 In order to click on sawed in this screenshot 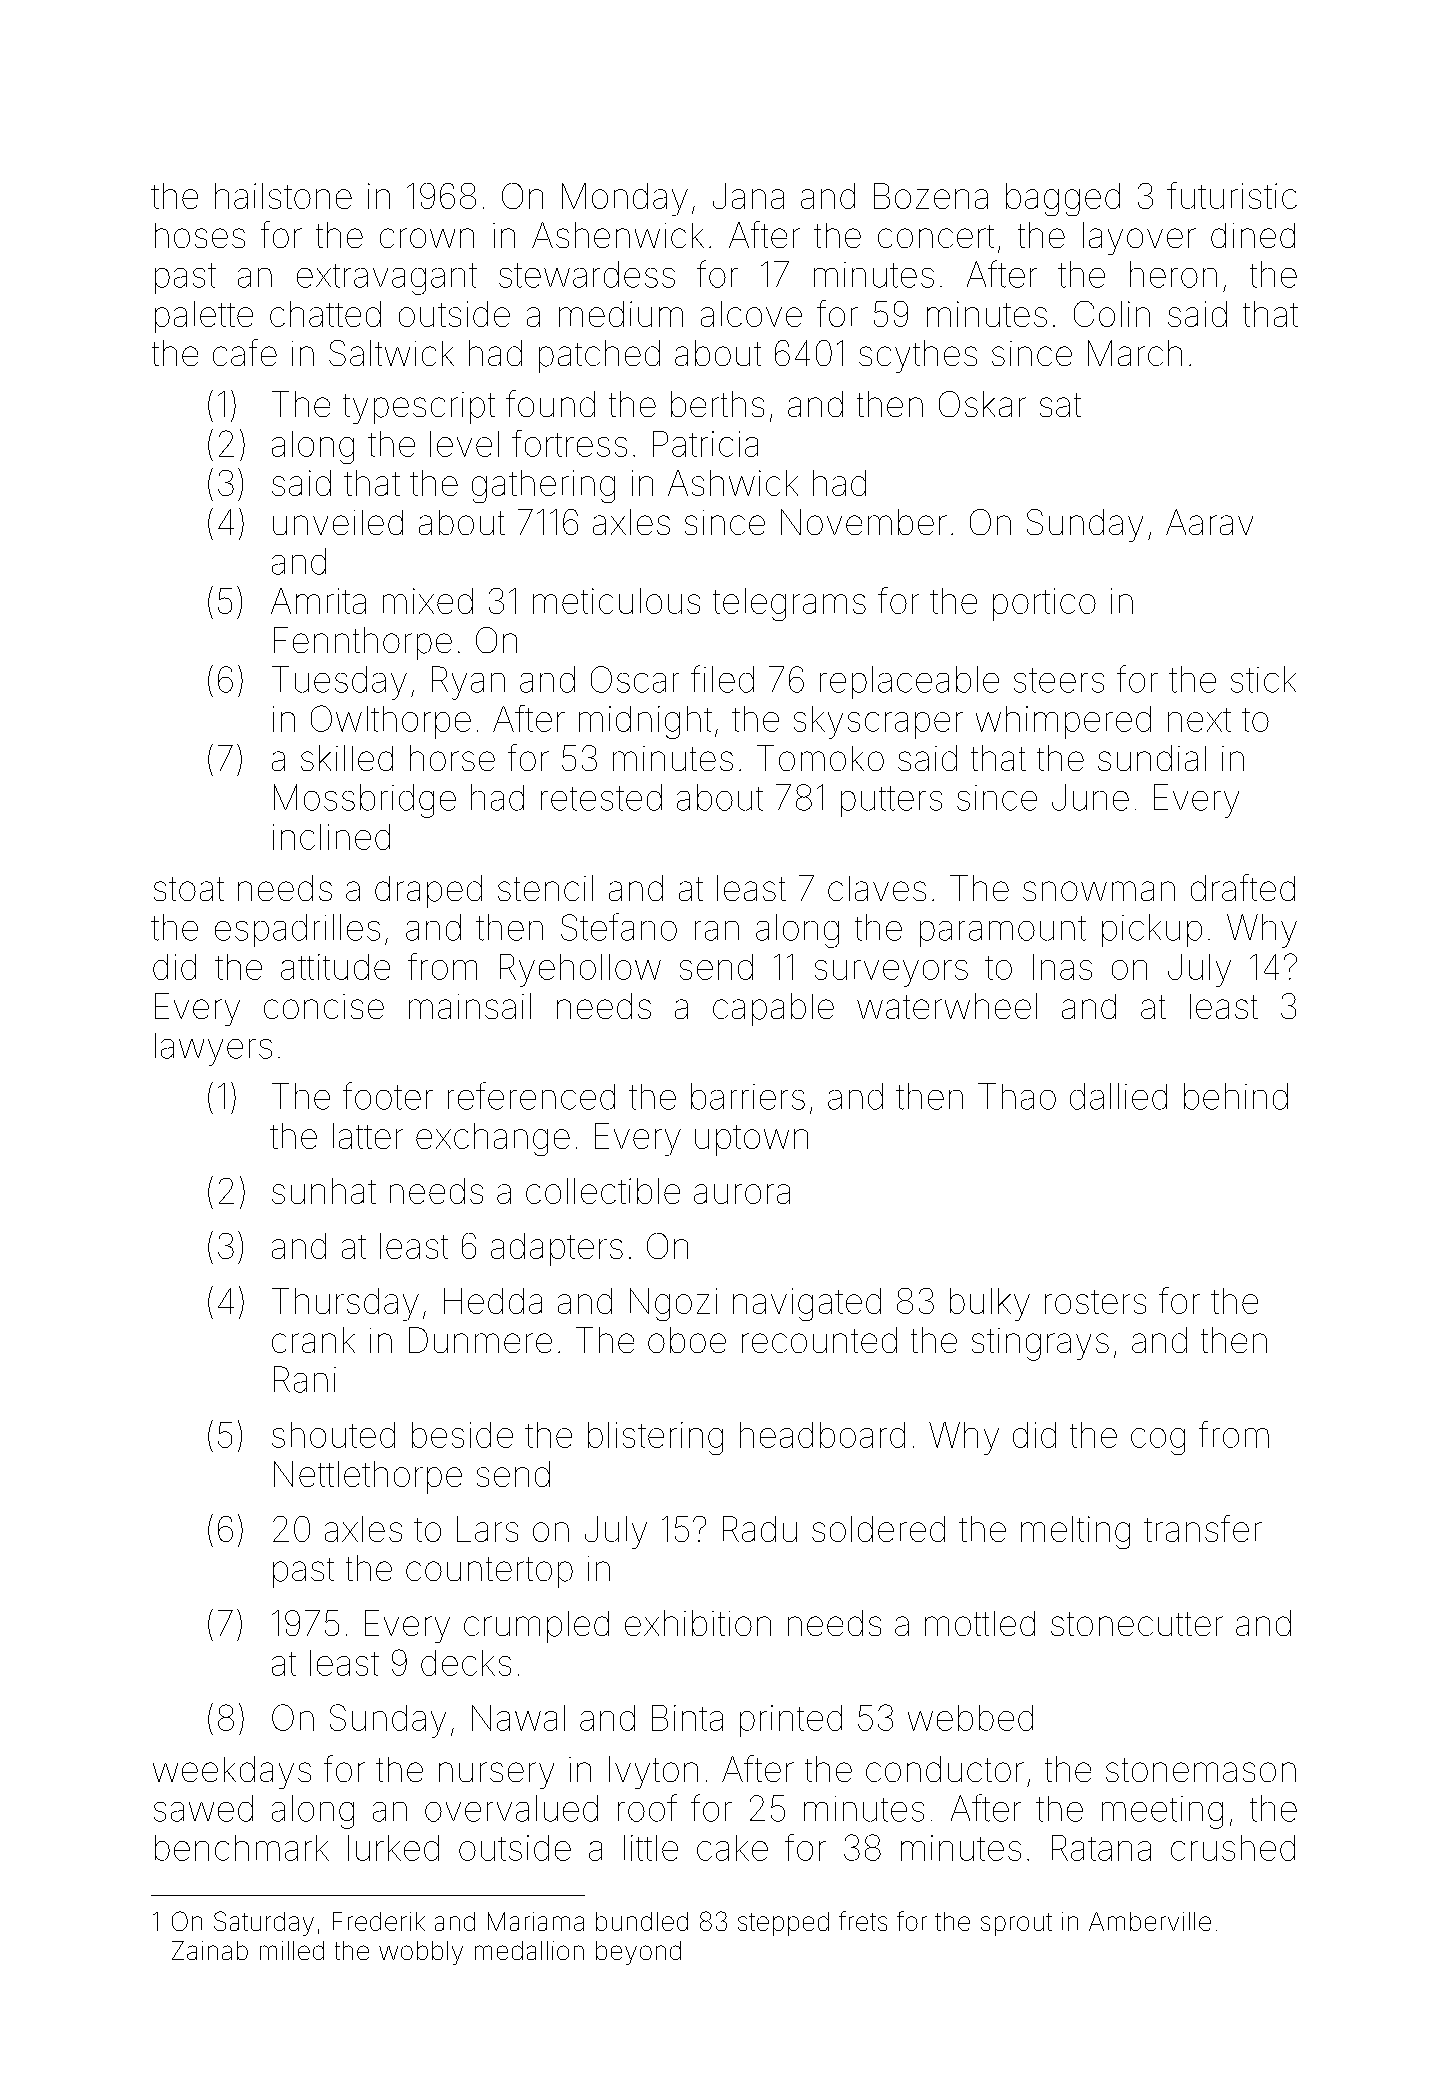, I will do `click(203, 1808)`.
